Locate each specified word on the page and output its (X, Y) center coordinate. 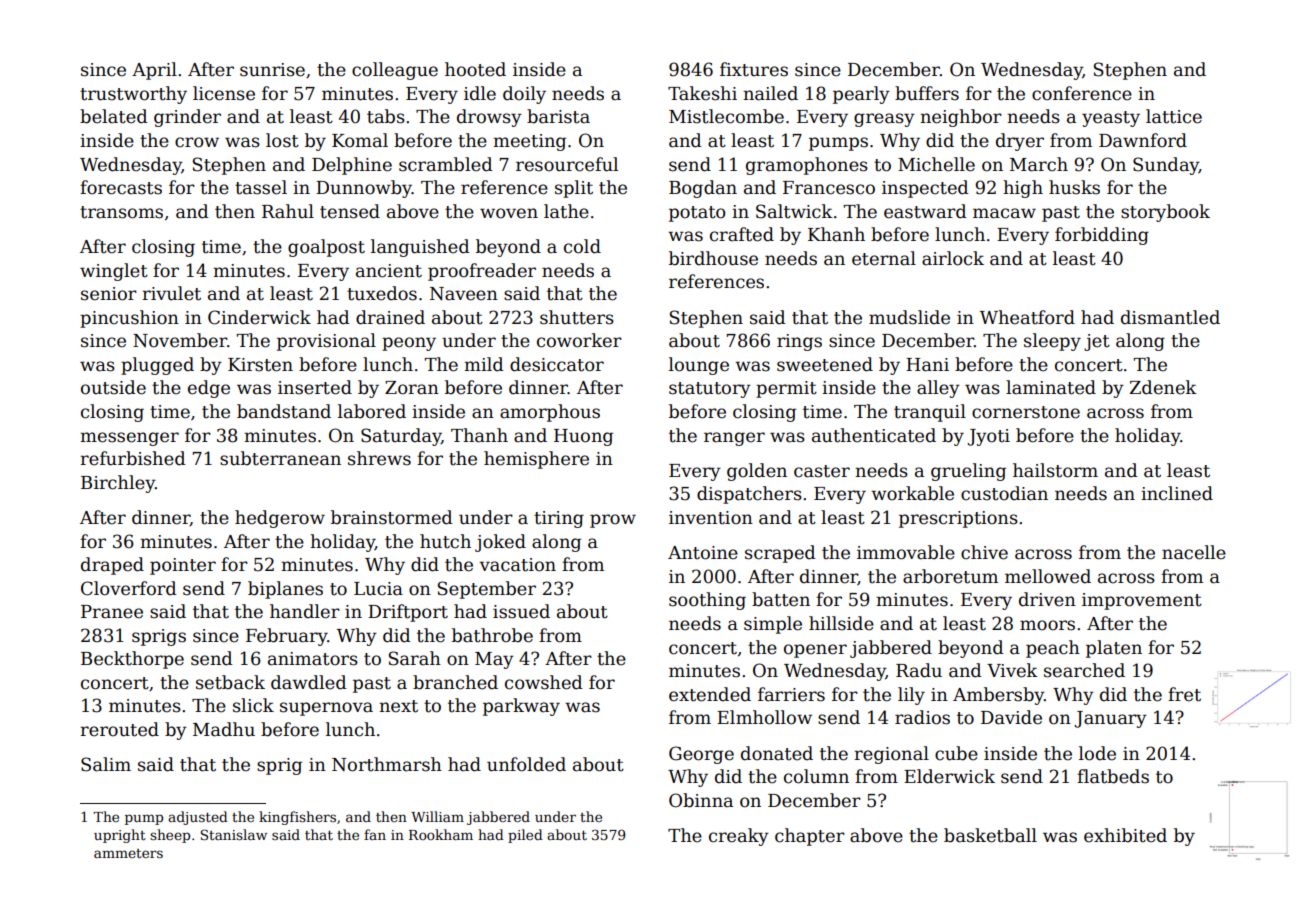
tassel (261, 187)
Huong (583, 437)
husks (1074, 187)
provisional (326, 342)
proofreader (482, 272)
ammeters (128, 853)
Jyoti (988, 437)
